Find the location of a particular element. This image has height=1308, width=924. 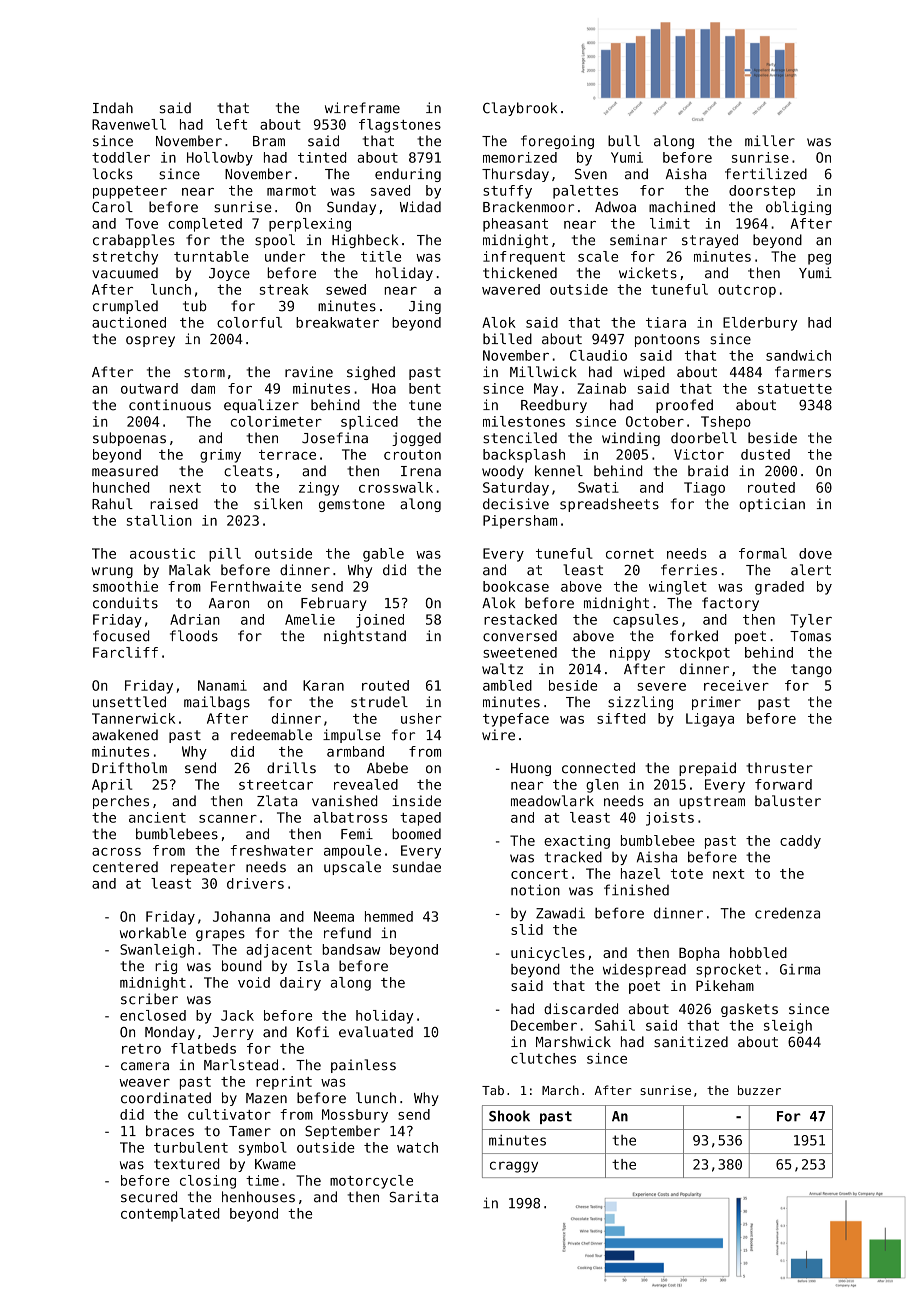

winding is located at coordinates (631, 439).
